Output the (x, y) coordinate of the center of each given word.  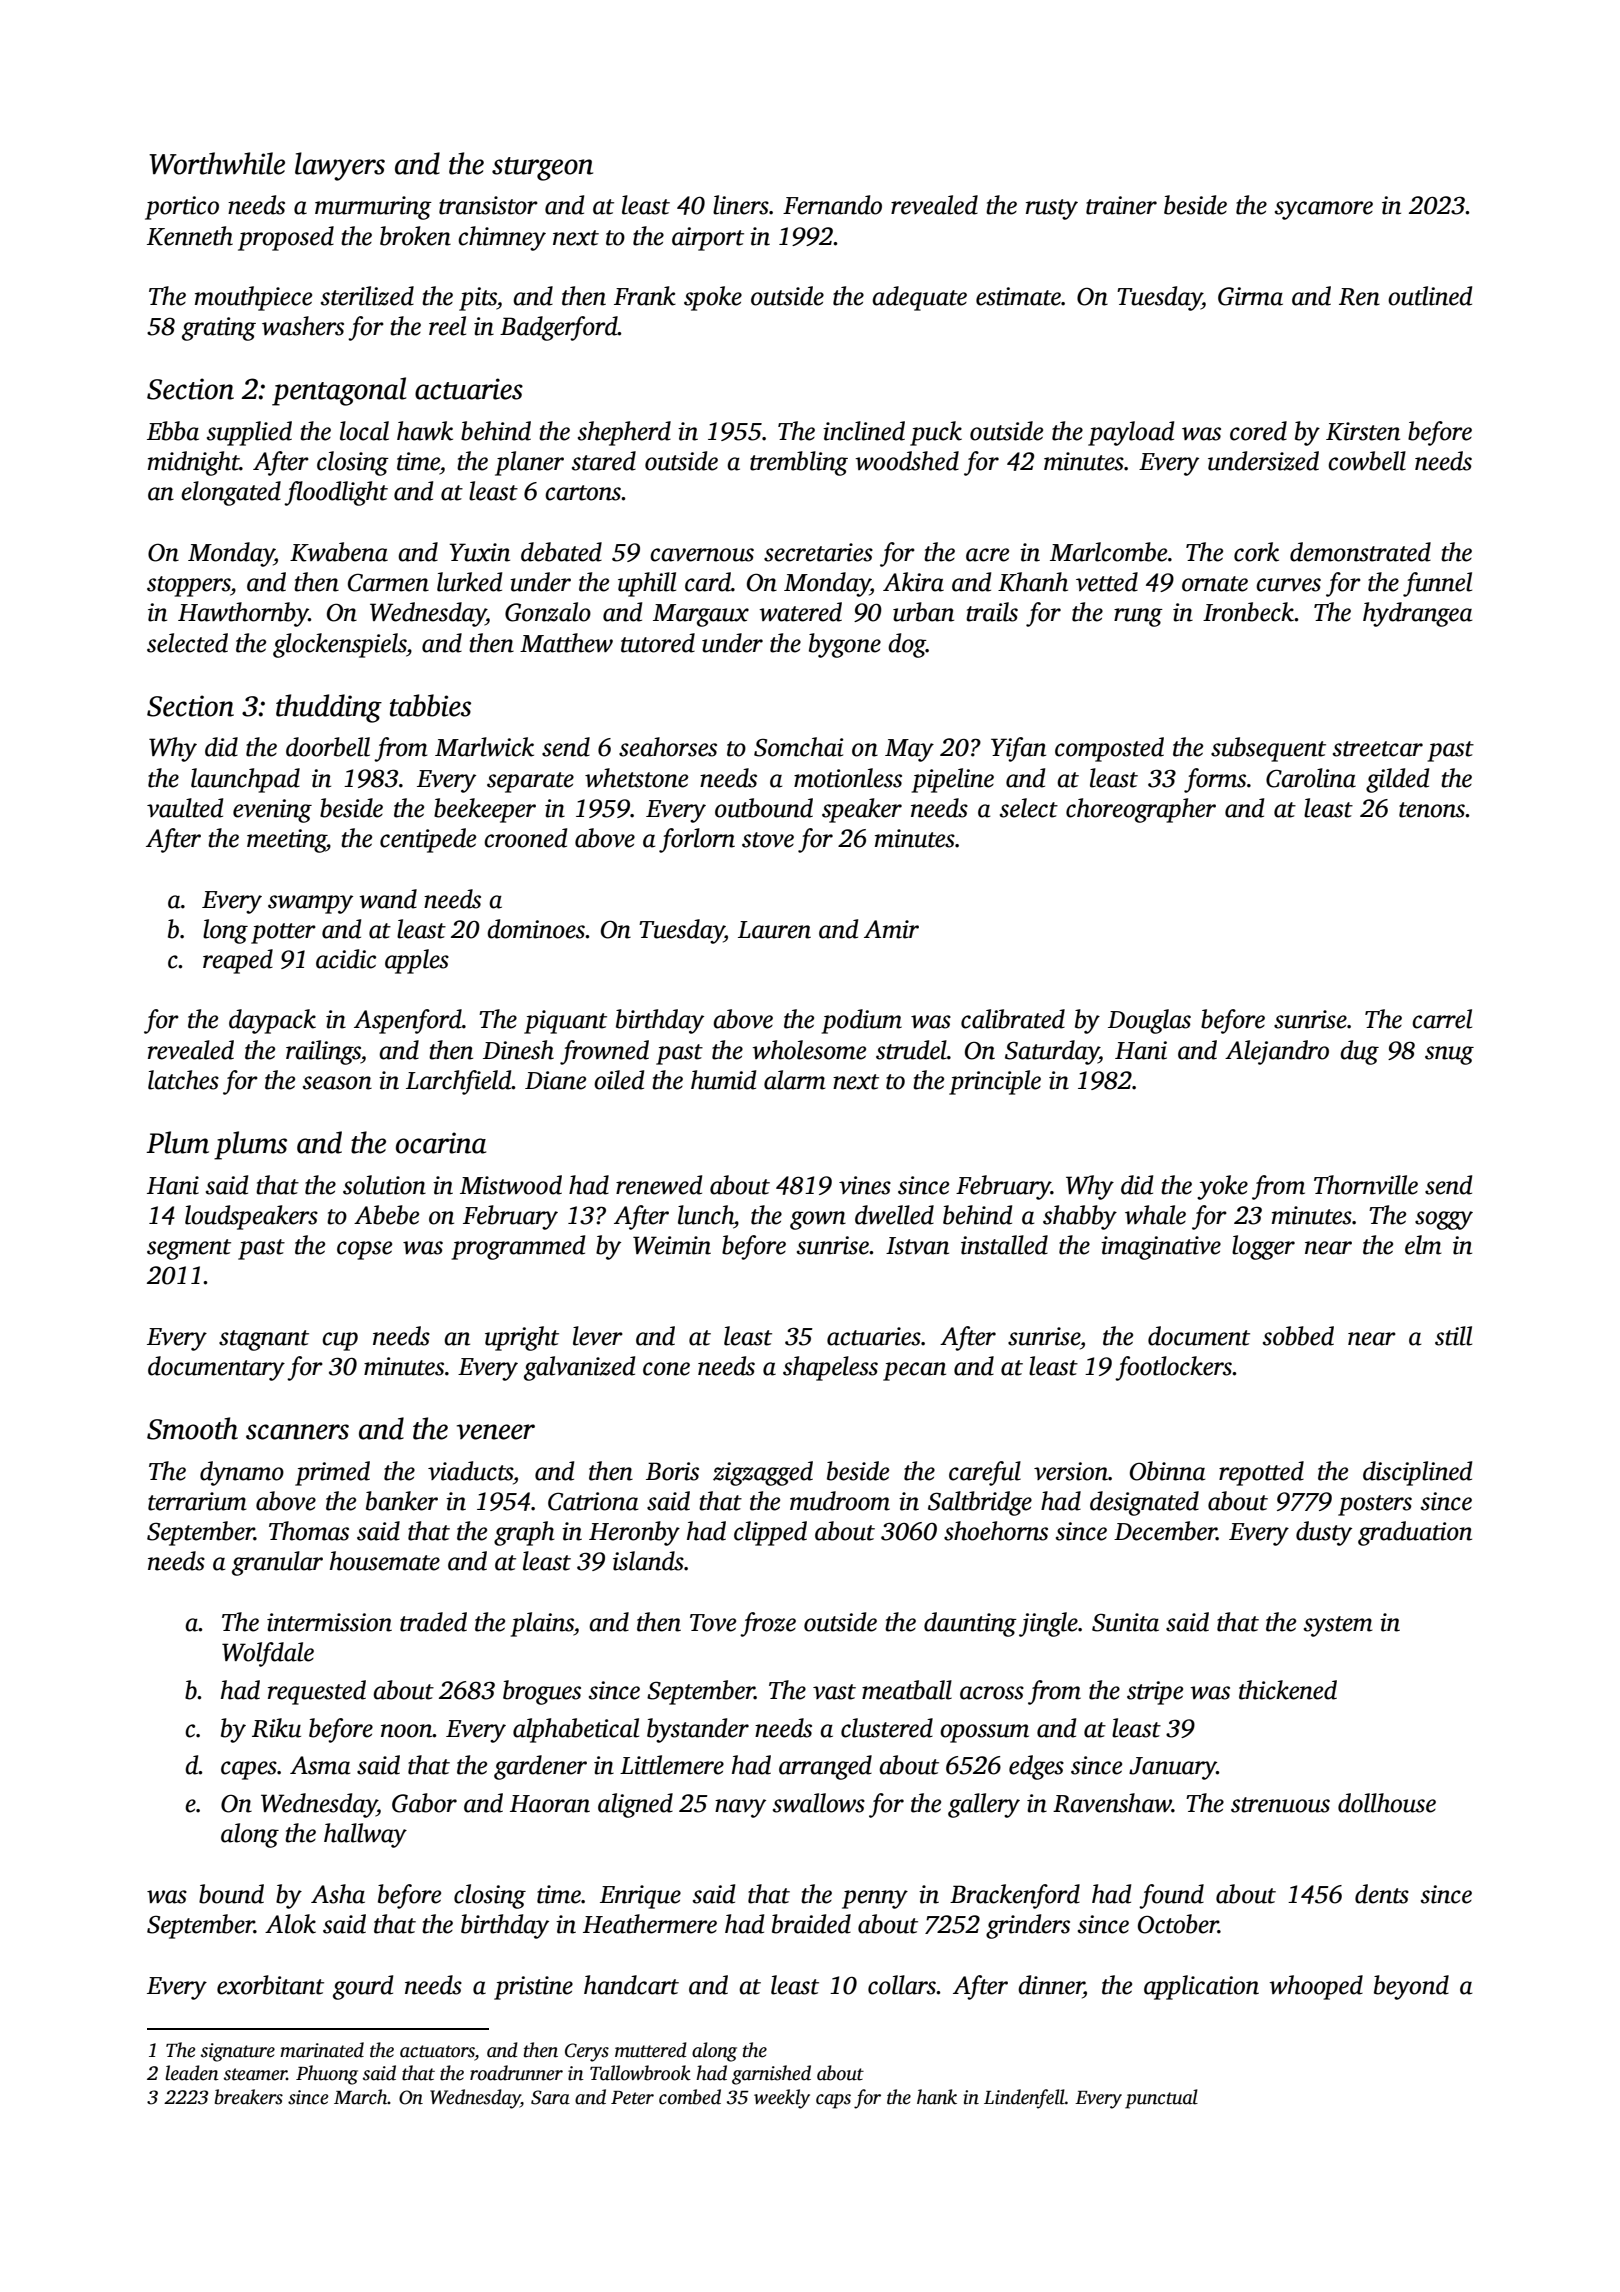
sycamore (1324, 210)
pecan (914, 1371)
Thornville (1366, 1185)
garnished (771, 2075)
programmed (518, 1247)
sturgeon (542, 169)
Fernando (832, 205)
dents (1382, 1894)
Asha (338, 1894)
